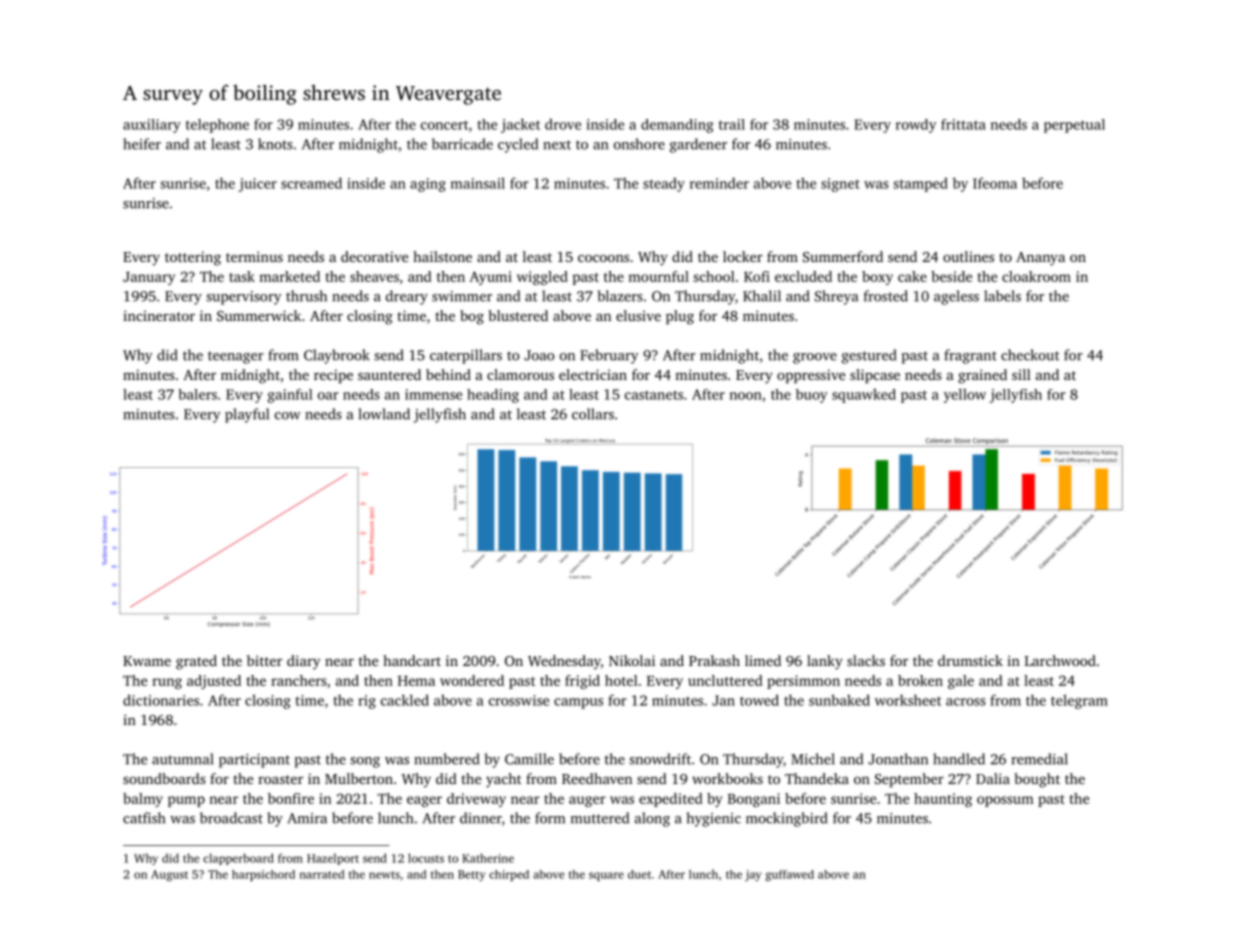  Describe the element at coordinates (1060, 660) in the document. I see `Larchwood` at that location.
